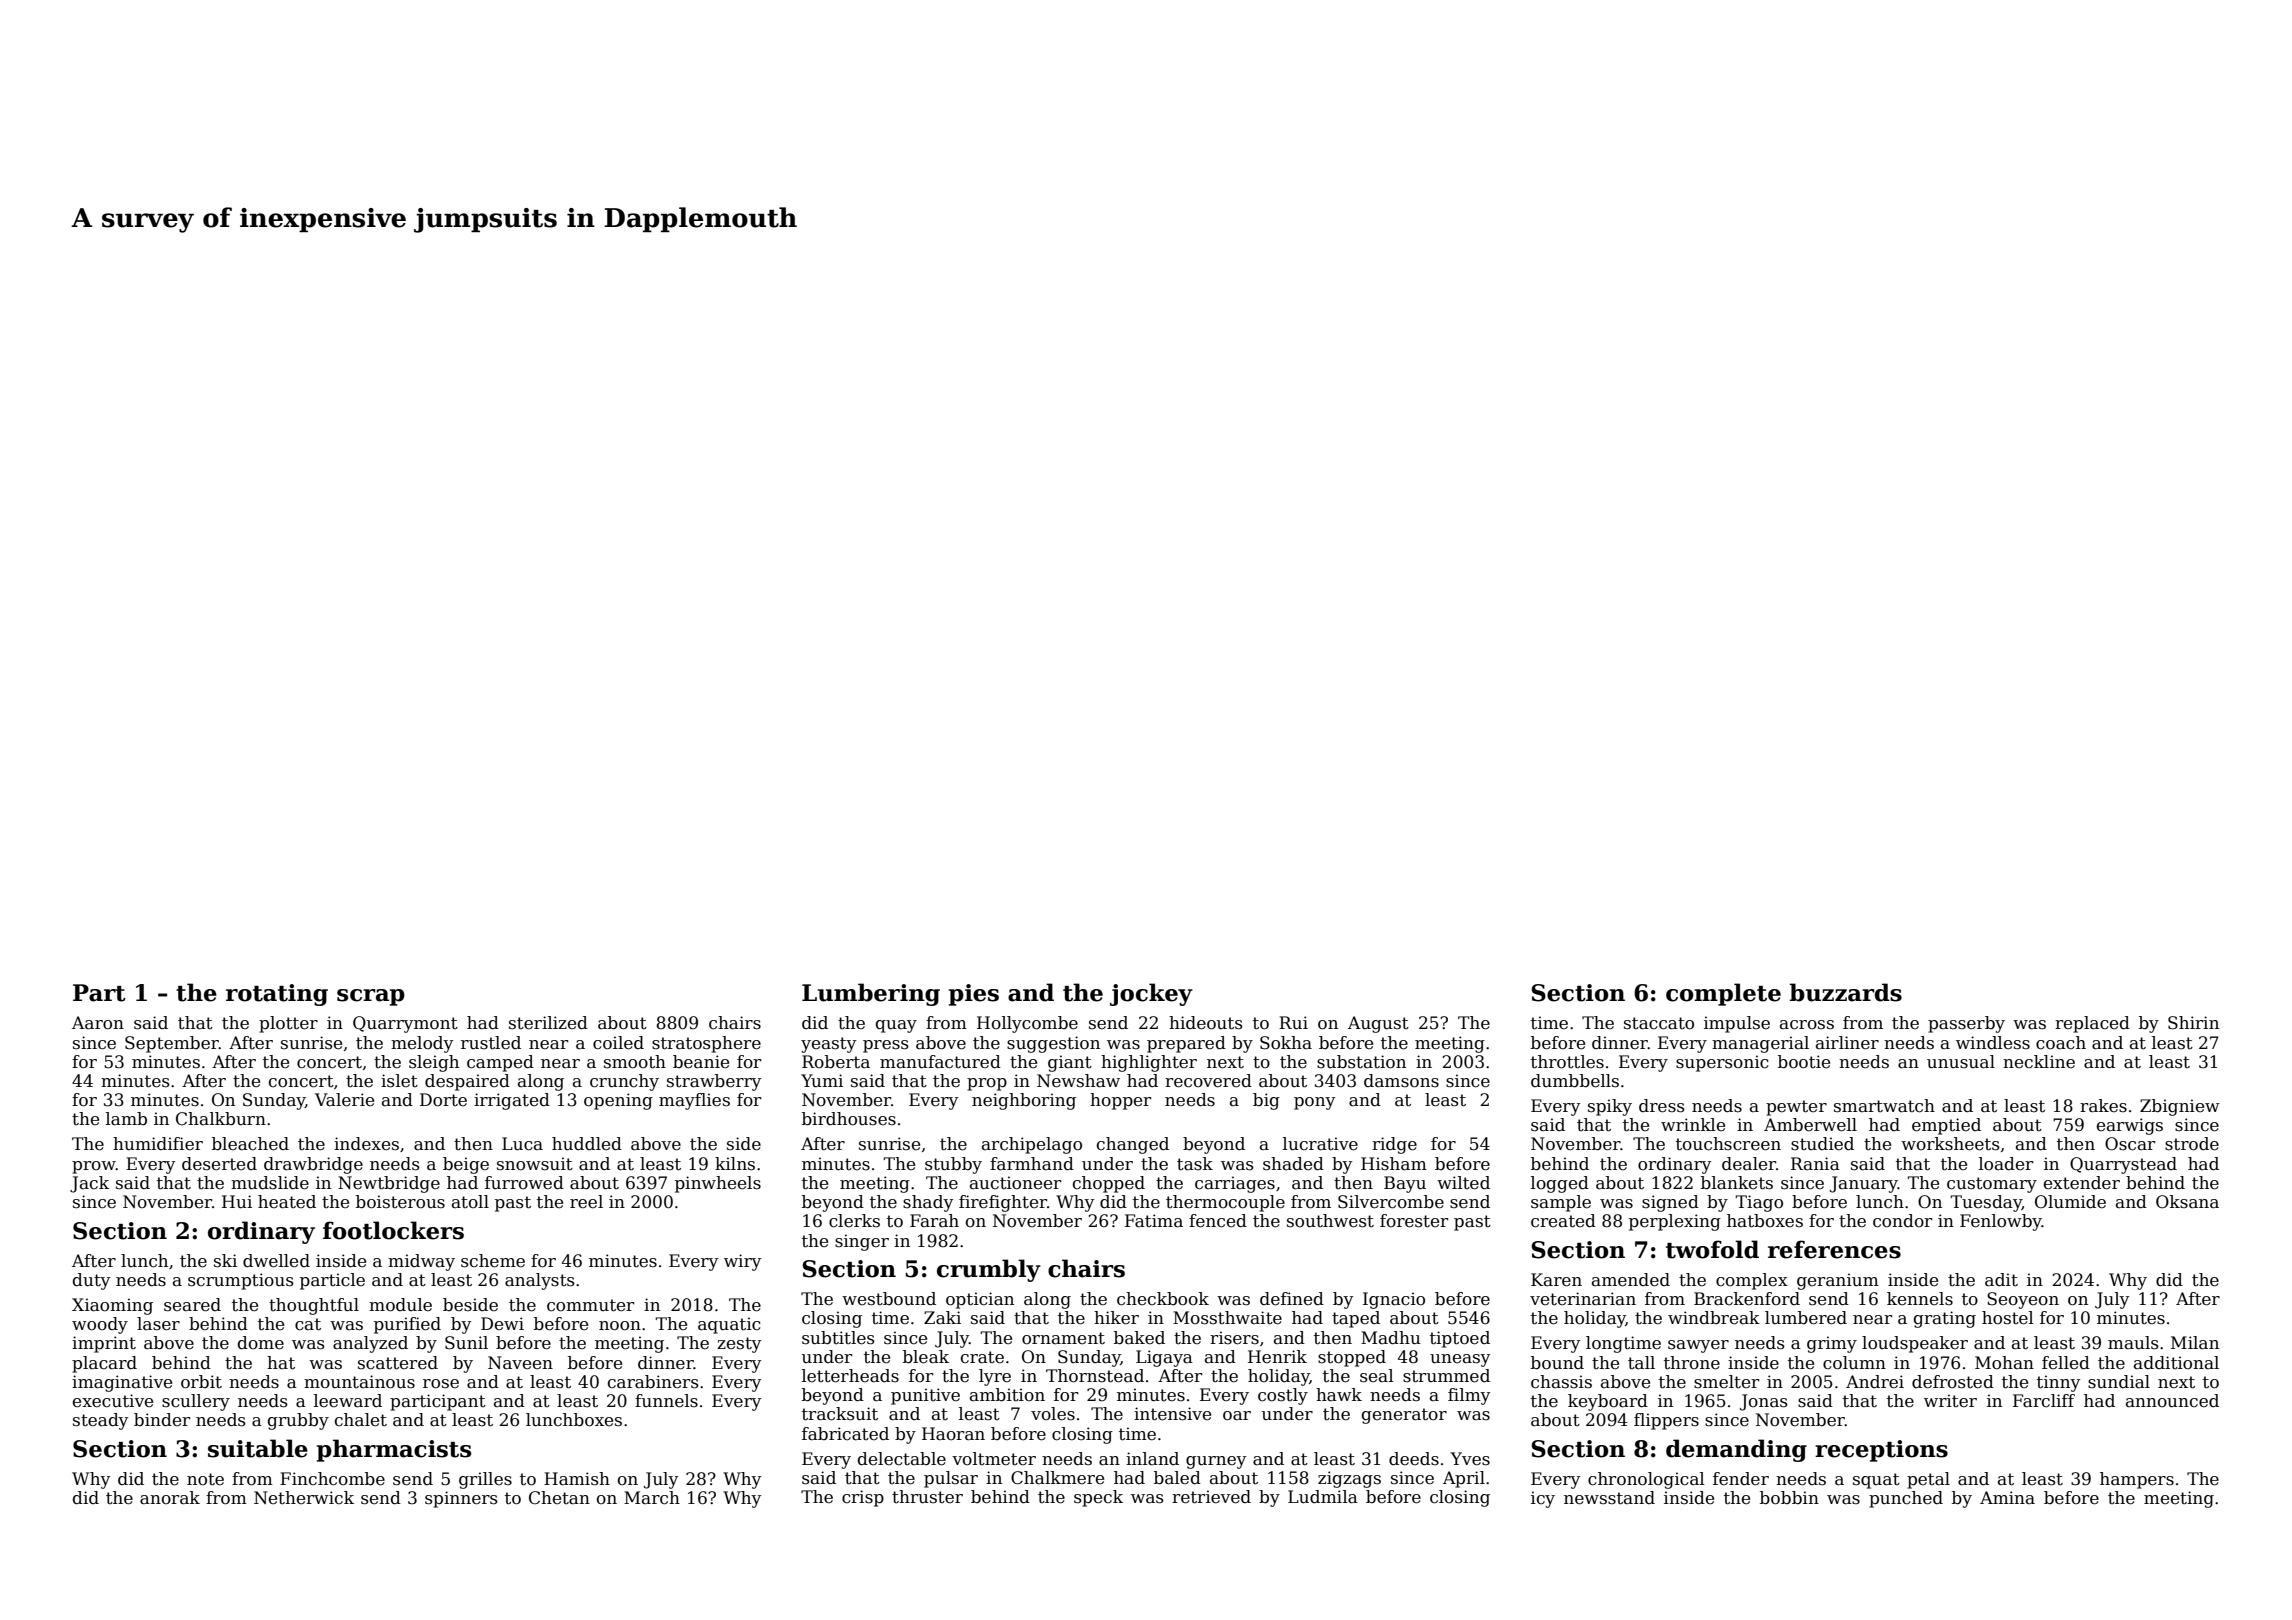 The height and width of the screenshot is (1620, 2292). What do you see at coordinates (1881, 1451) in the screenshot?
I see `receptions` at bounding box center [1881, 1451].
